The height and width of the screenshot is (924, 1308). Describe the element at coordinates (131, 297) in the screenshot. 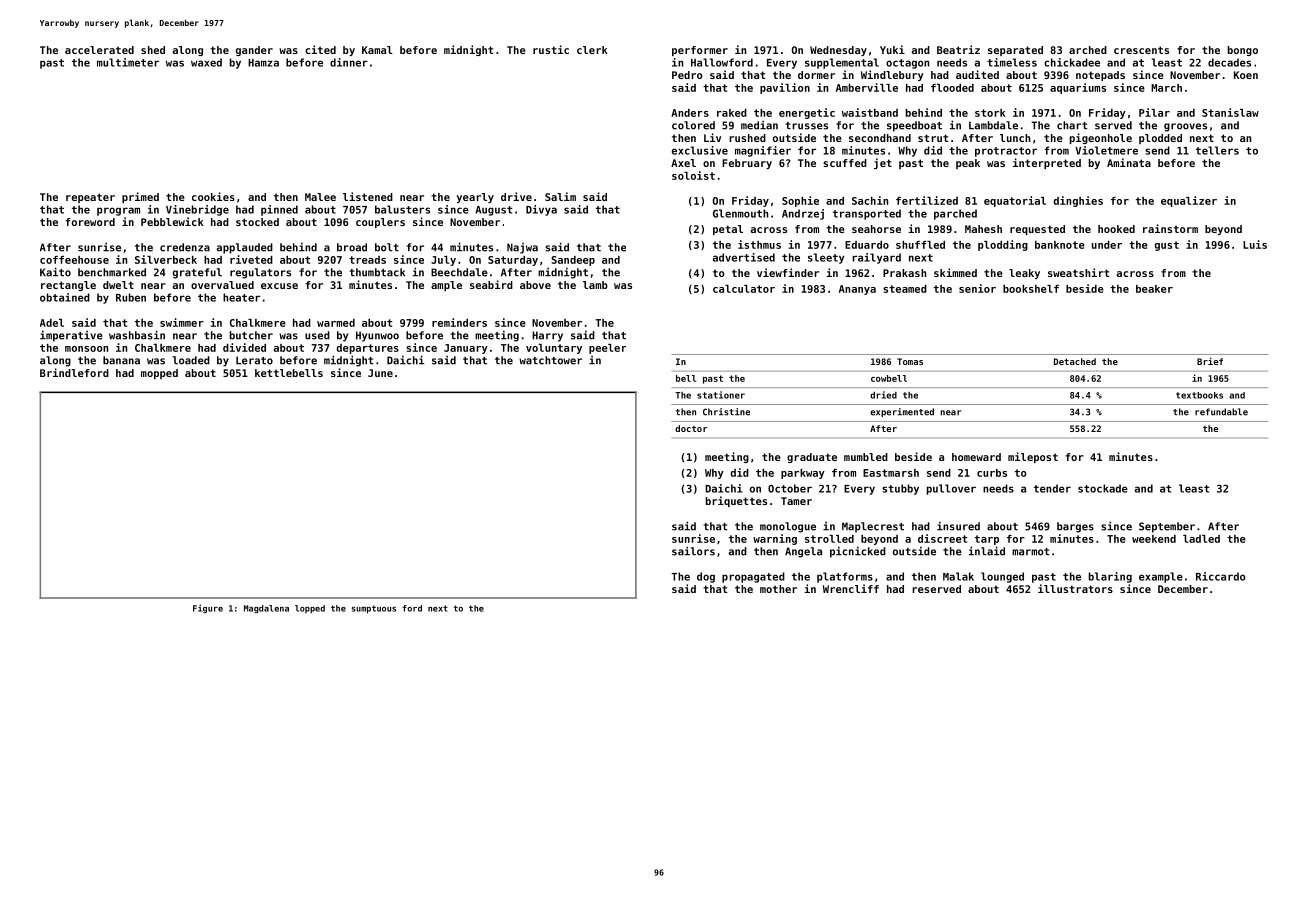

I see `Ruben` at that location.
